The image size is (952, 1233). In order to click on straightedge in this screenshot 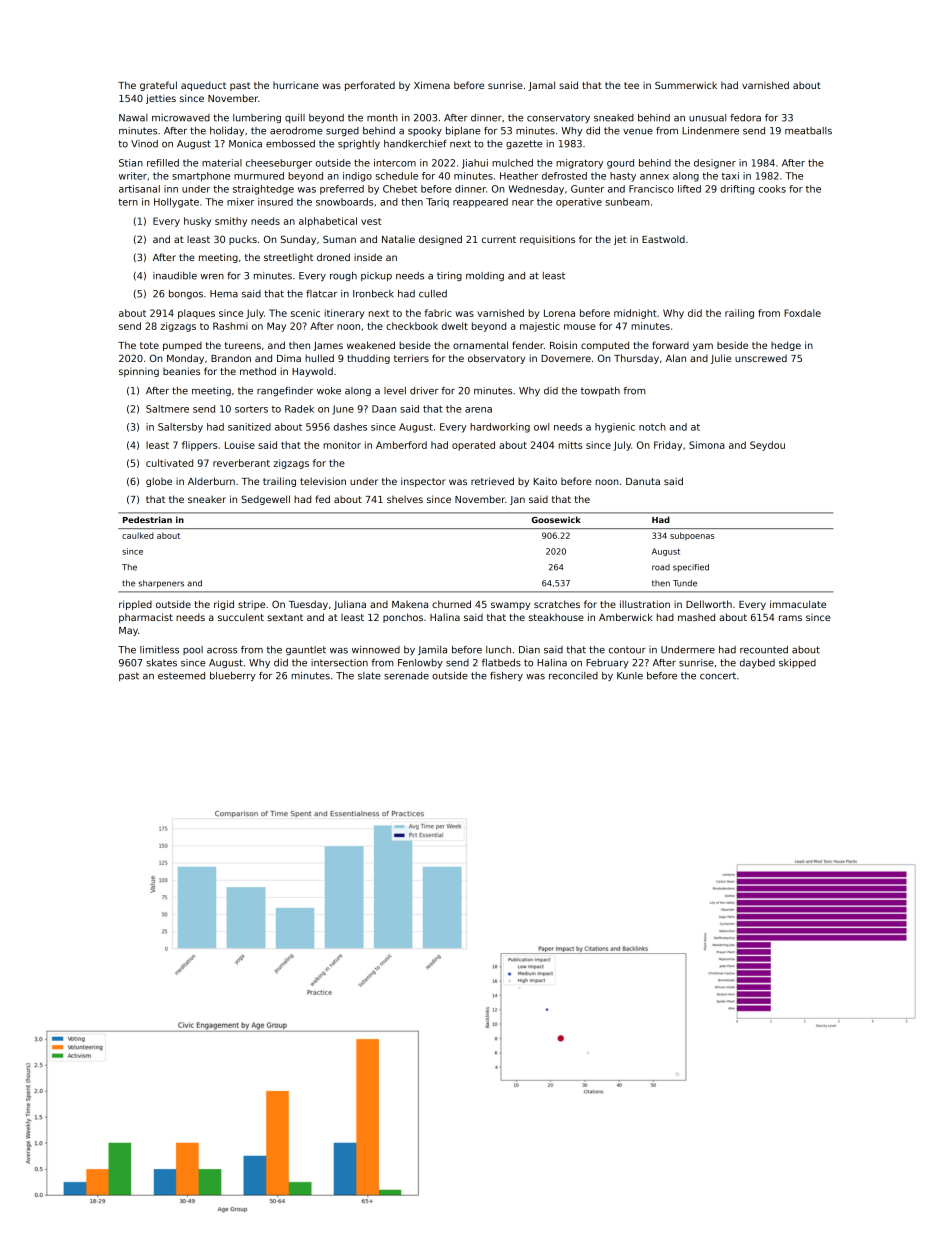, I will do `click(263, 190)`.
